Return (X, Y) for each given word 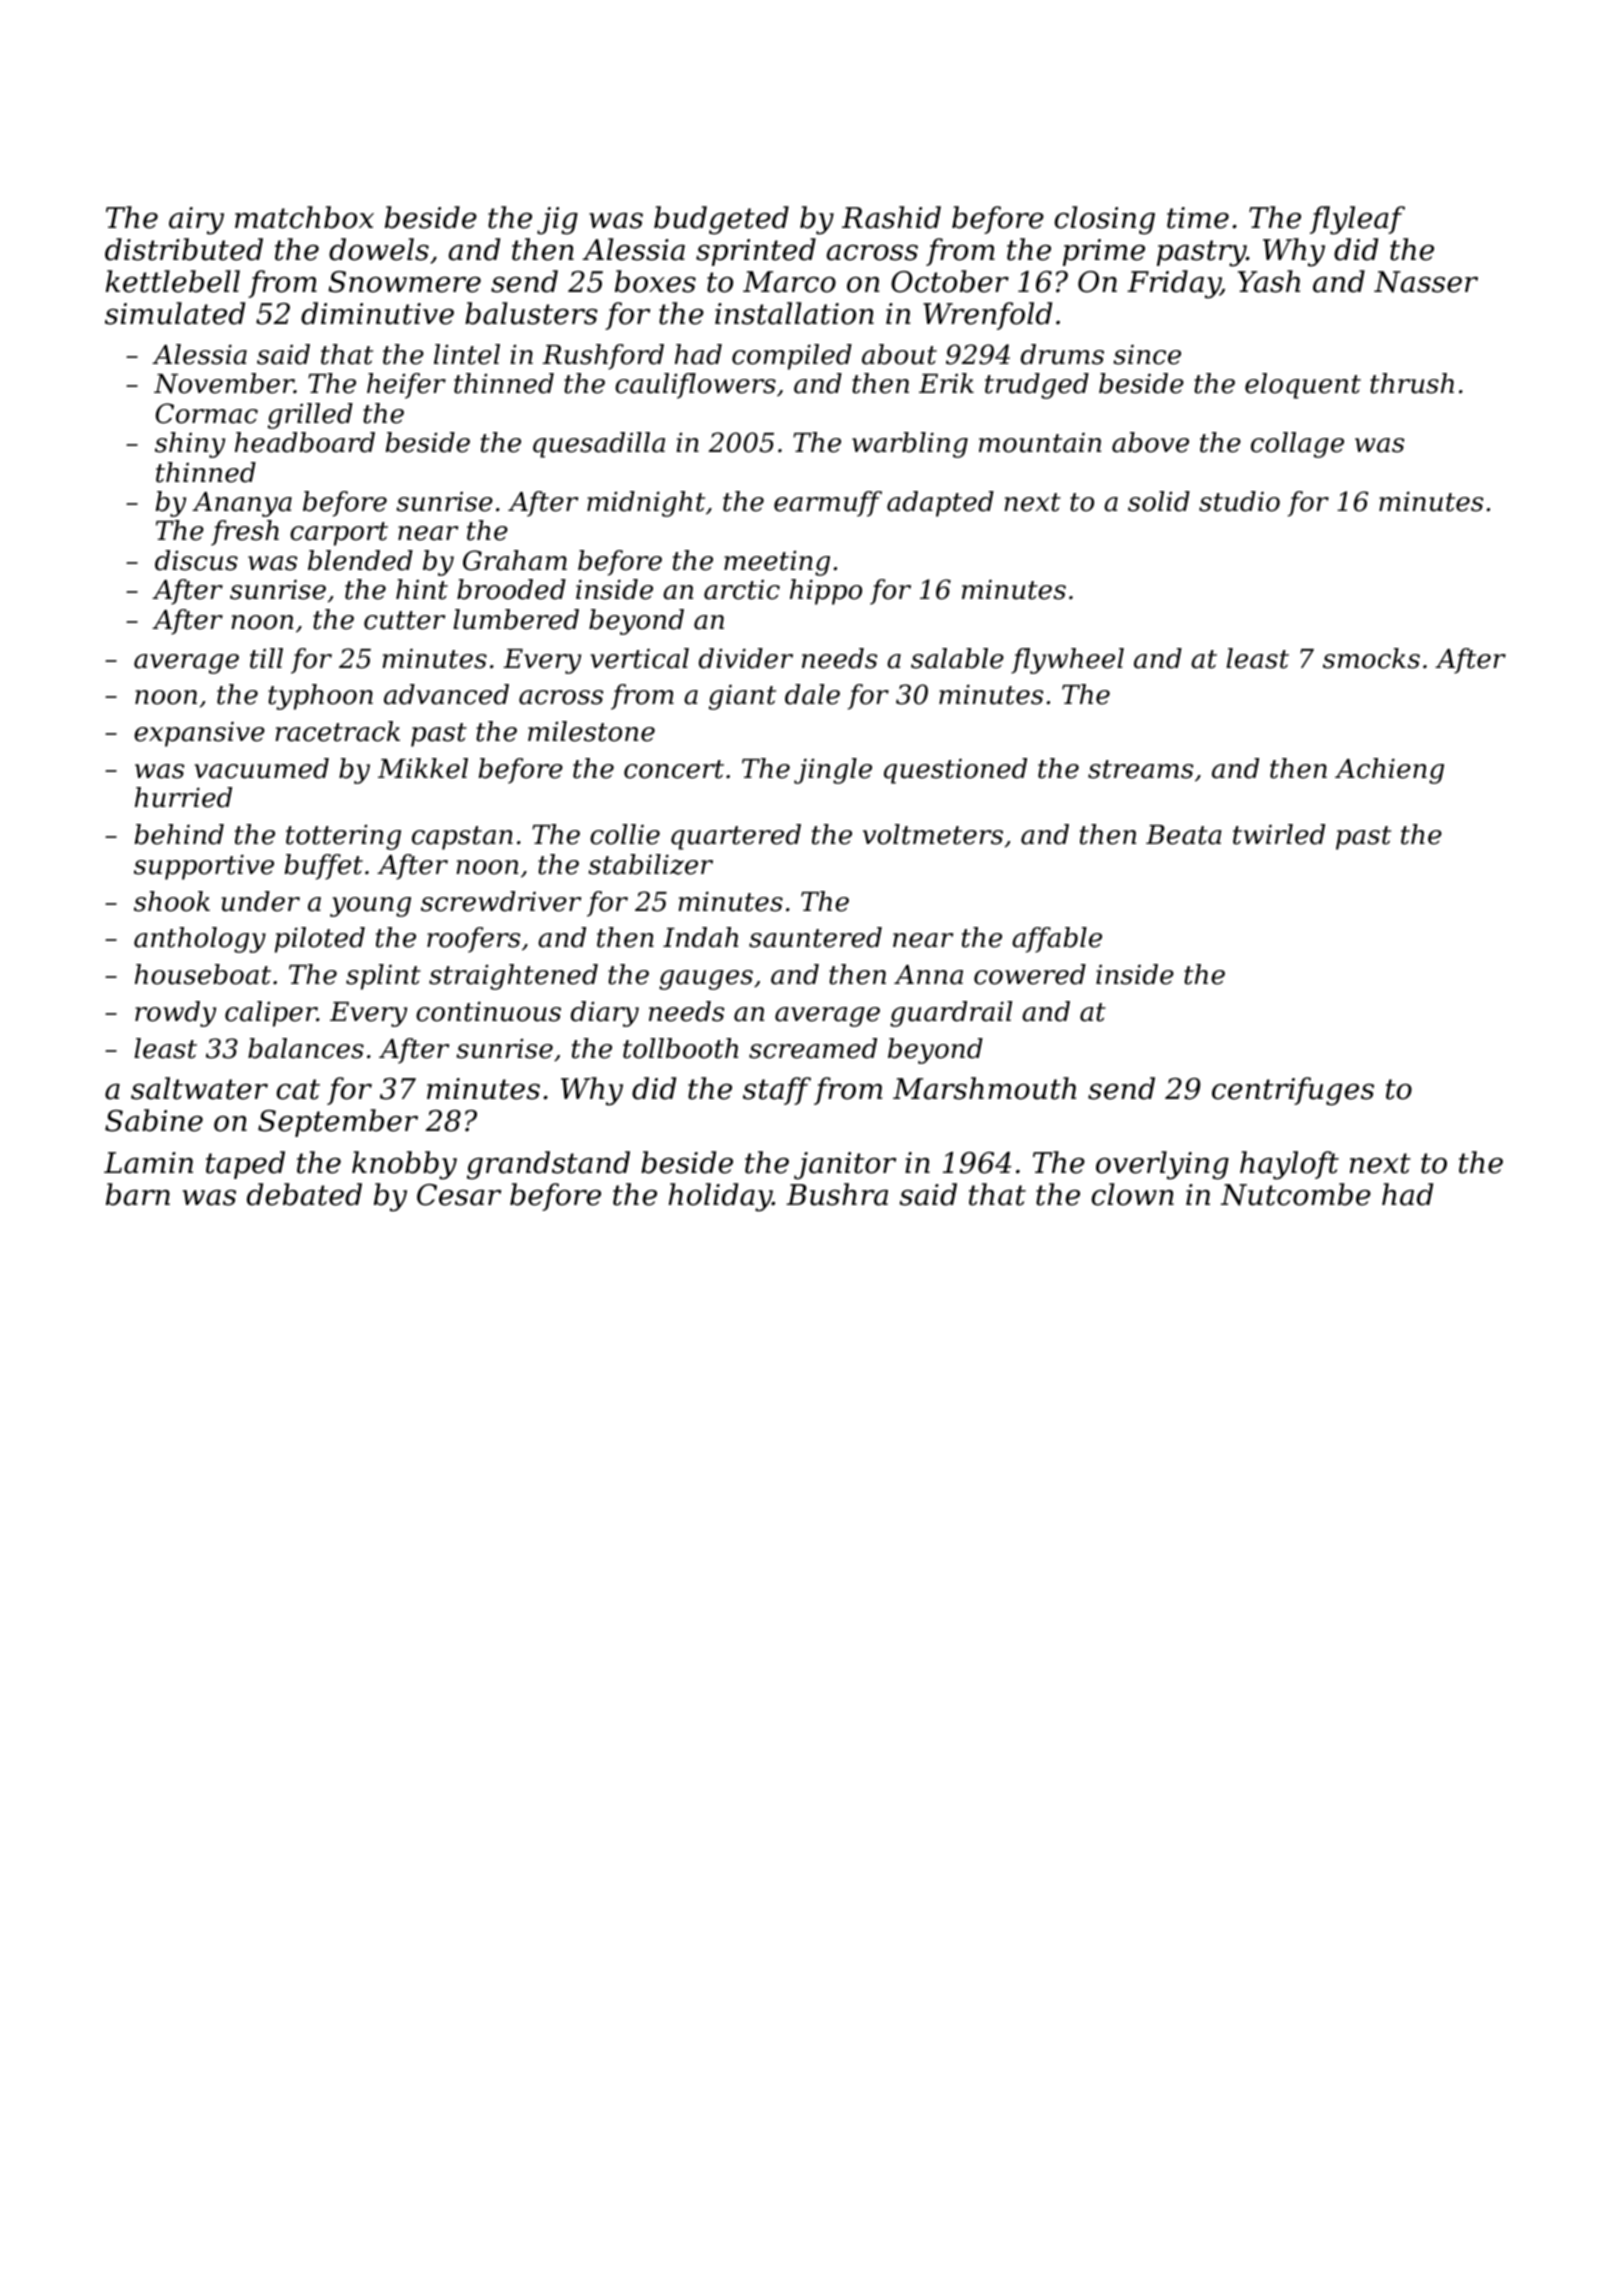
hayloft (1289, 1165)
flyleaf (1357, 220)
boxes (655, 281)
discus (196, 560)
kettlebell (173, 281)
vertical (639, 658)
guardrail (951, 1014)
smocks (1371, 658)
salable (957, 658)
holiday (720, 1197)
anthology (200, 940)
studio (1239, 501)
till (266, 658)
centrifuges (1293, 1091)
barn (138, 1194)
